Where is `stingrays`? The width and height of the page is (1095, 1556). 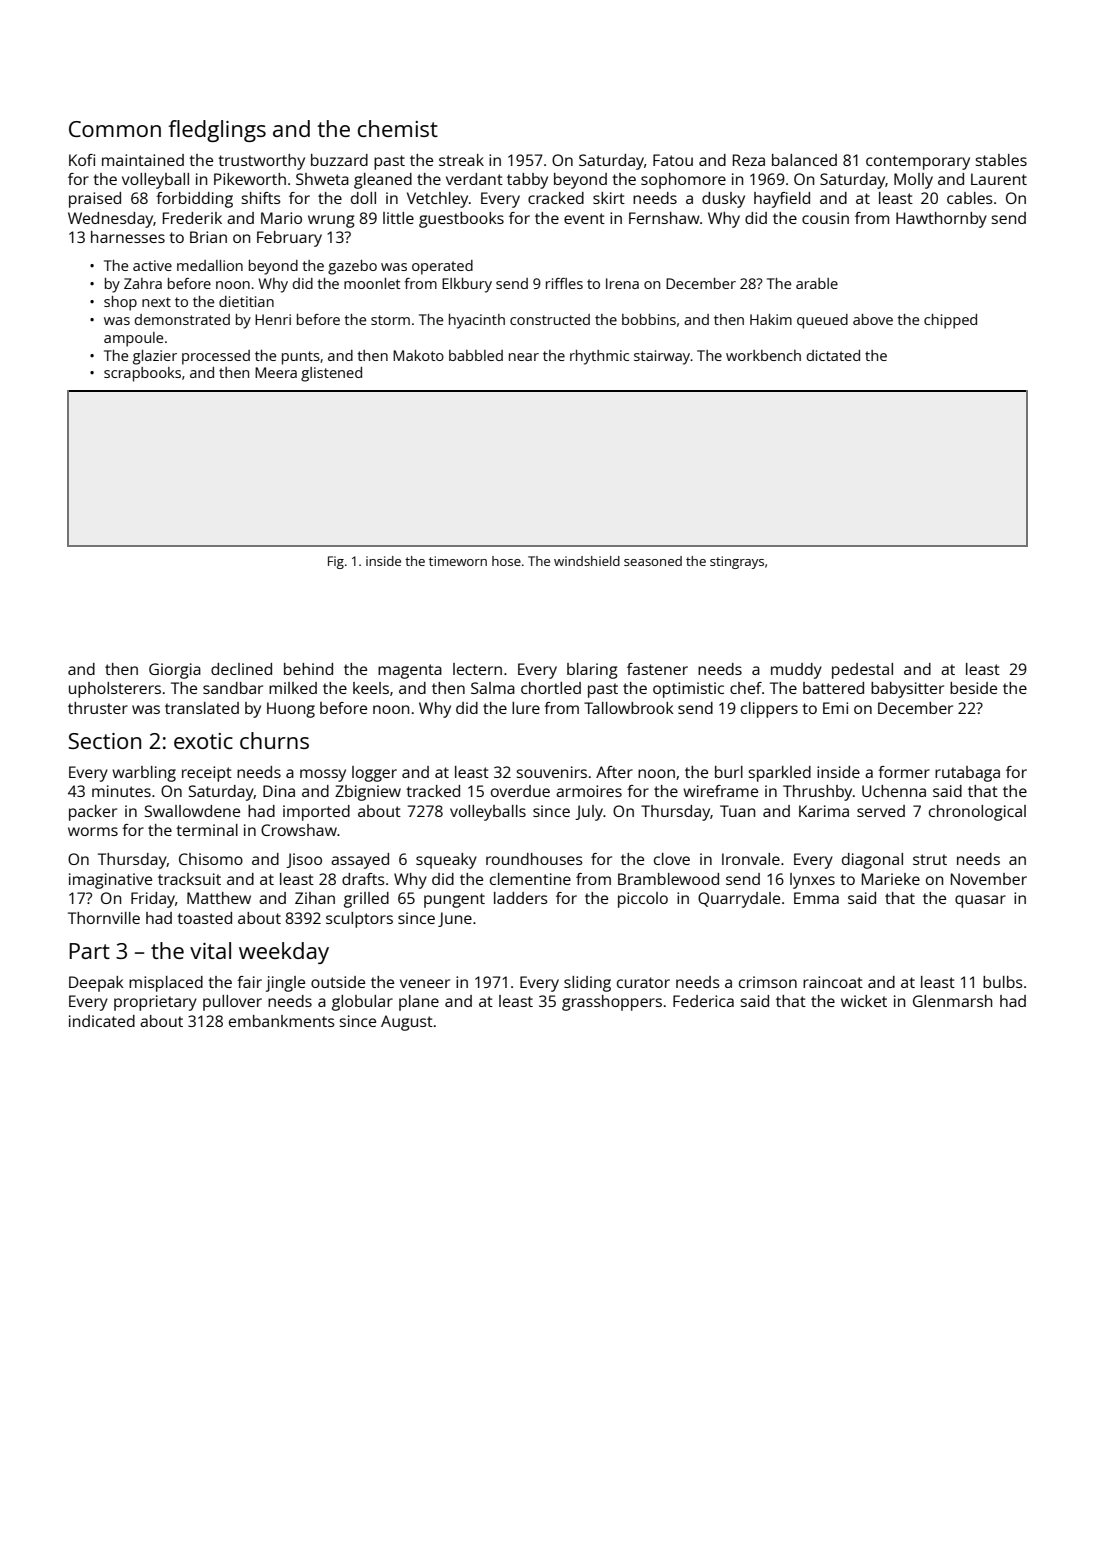 stingrays is located at coordinates (737, 562).
